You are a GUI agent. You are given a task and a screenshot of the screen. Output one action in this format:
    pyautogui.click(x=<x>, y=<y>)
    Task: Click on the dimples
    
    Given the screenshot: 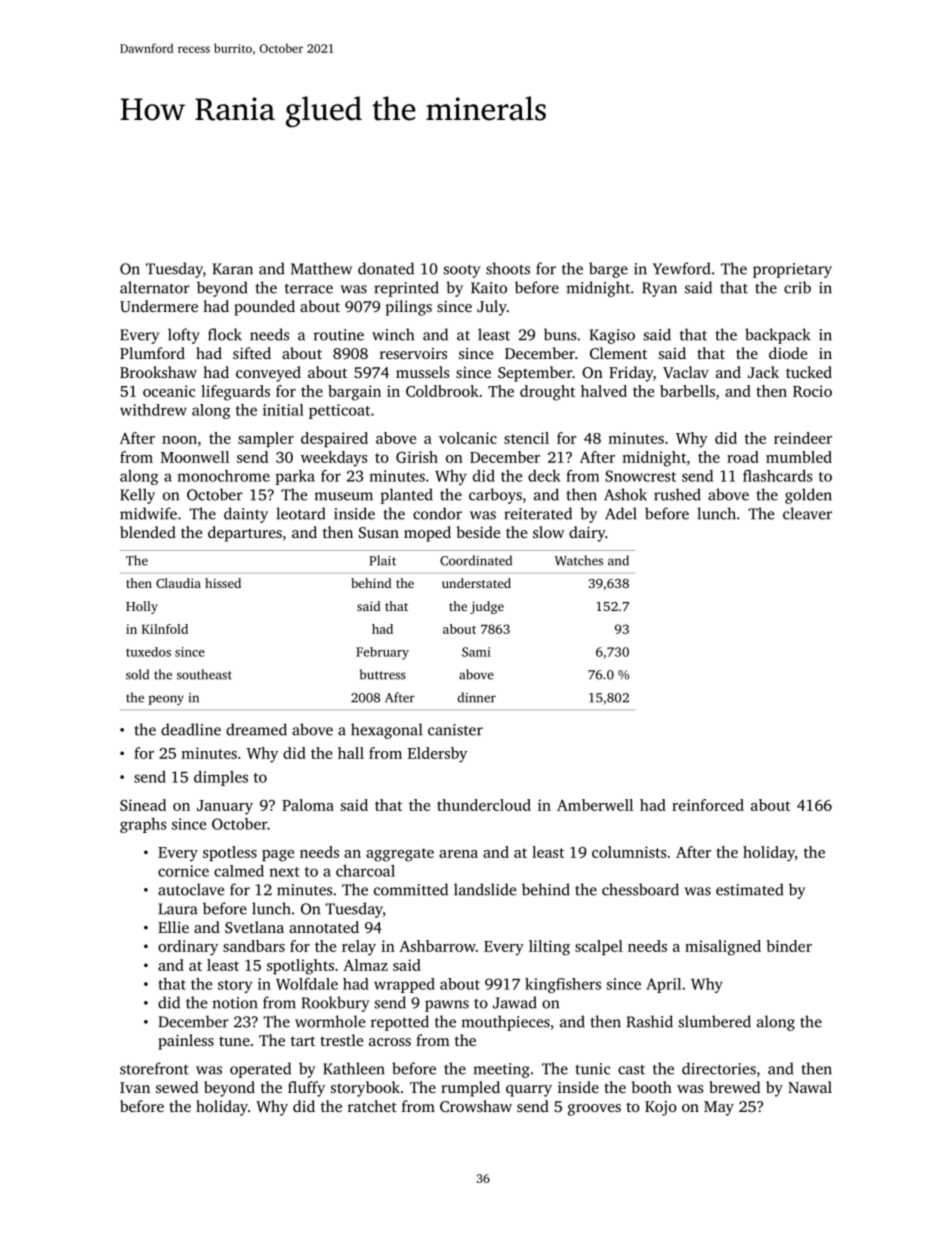 What is the action you would take?
    pyautogui.click(x=221, y=778)
